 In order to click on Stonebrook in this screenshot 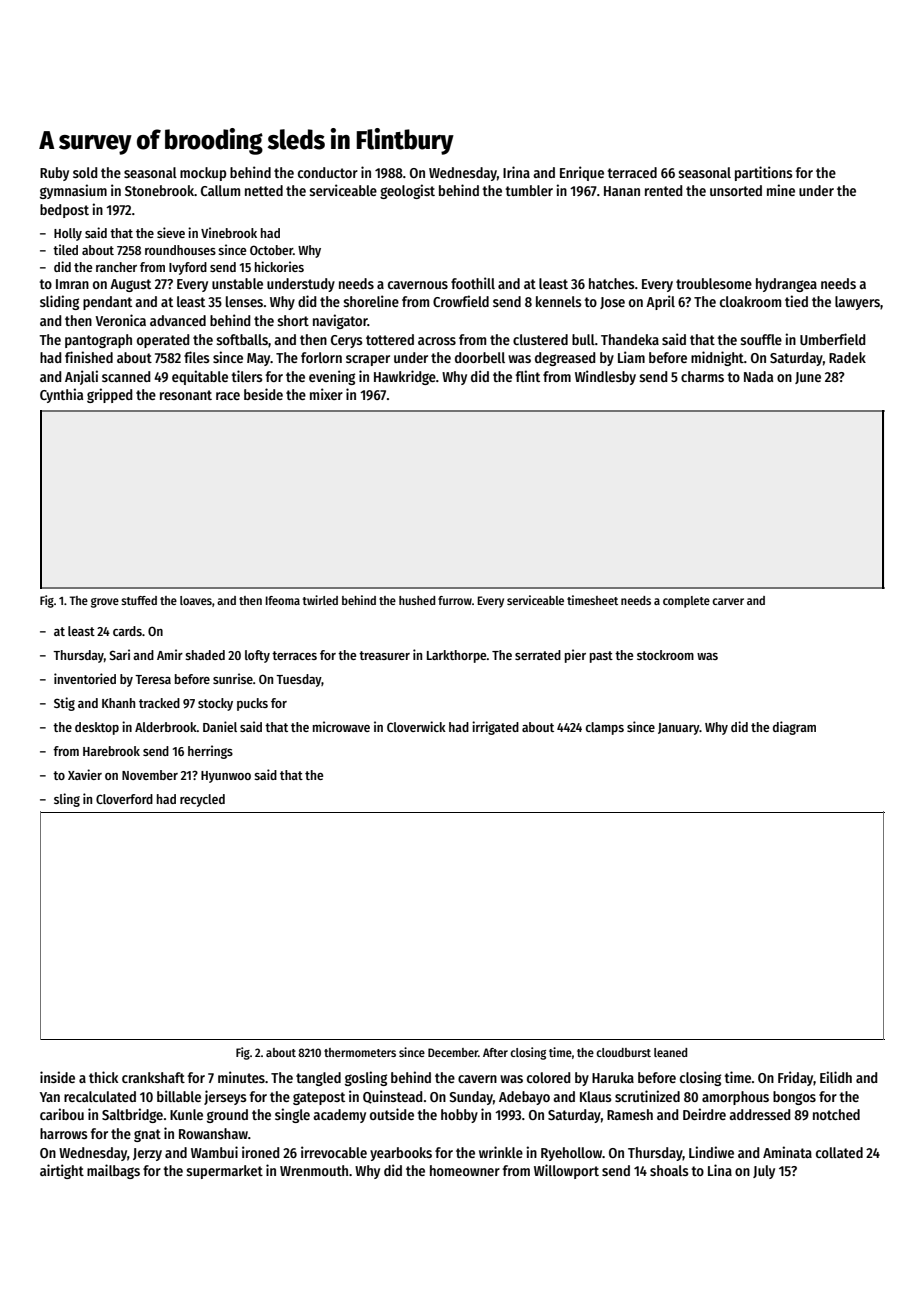, I will do `click(159, 190)`.
